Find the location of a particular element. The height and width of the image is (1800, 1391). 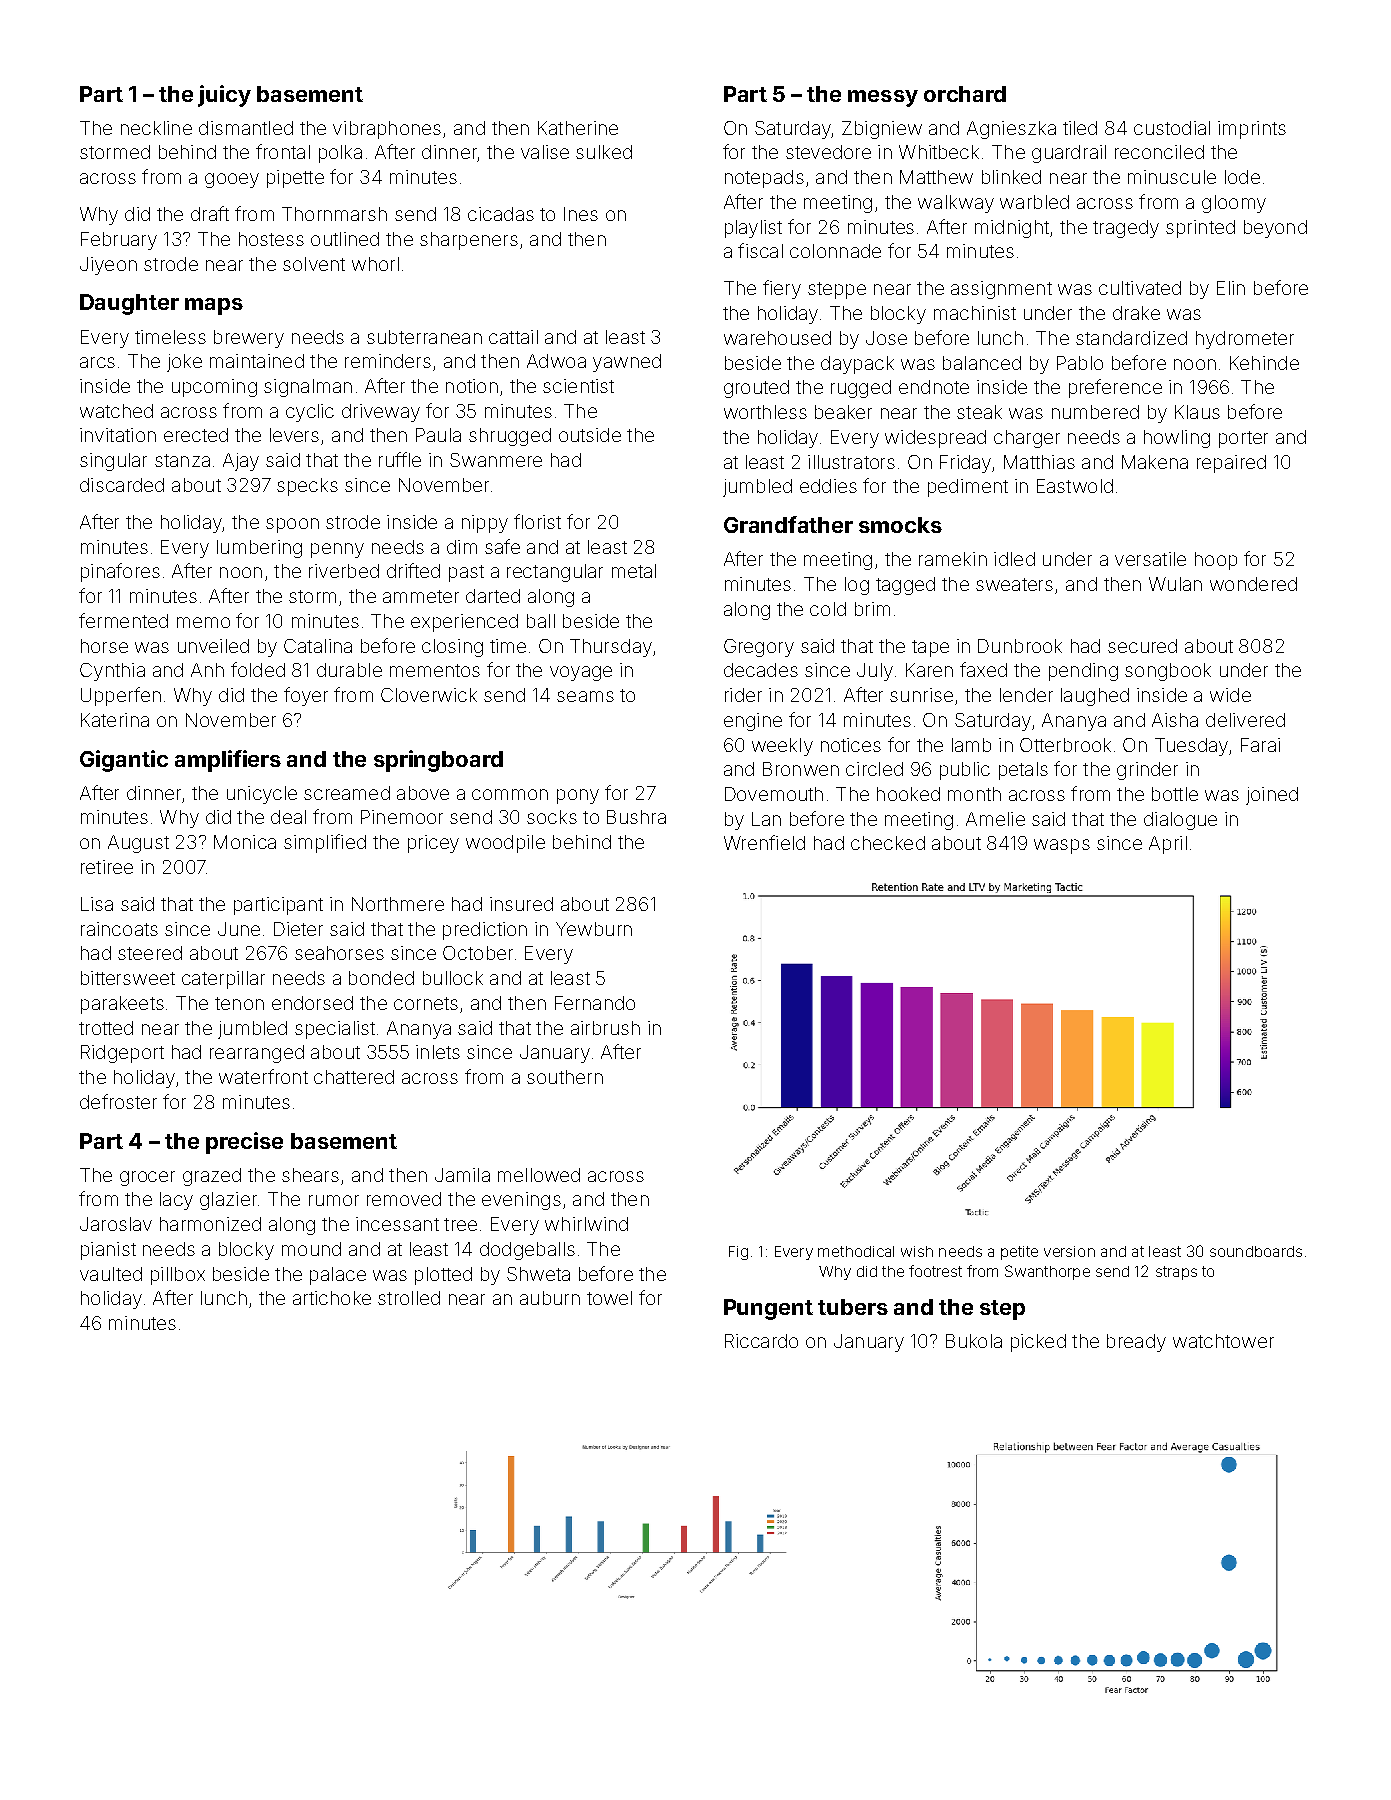

Katherine is located at coordinates (578, 128).
